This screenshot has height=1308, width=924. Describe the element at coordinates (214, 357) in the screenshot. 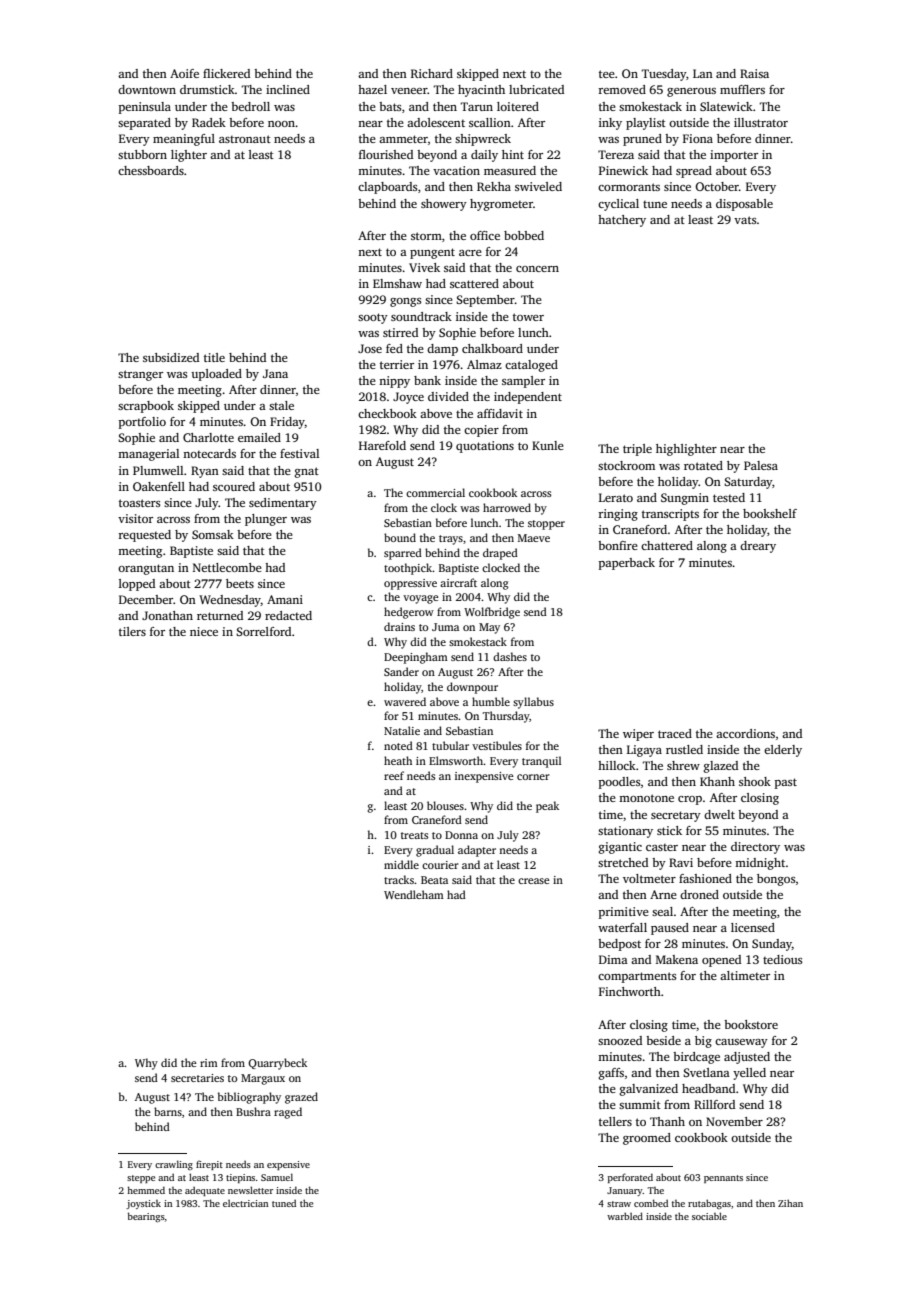

I see `title` at that location.
